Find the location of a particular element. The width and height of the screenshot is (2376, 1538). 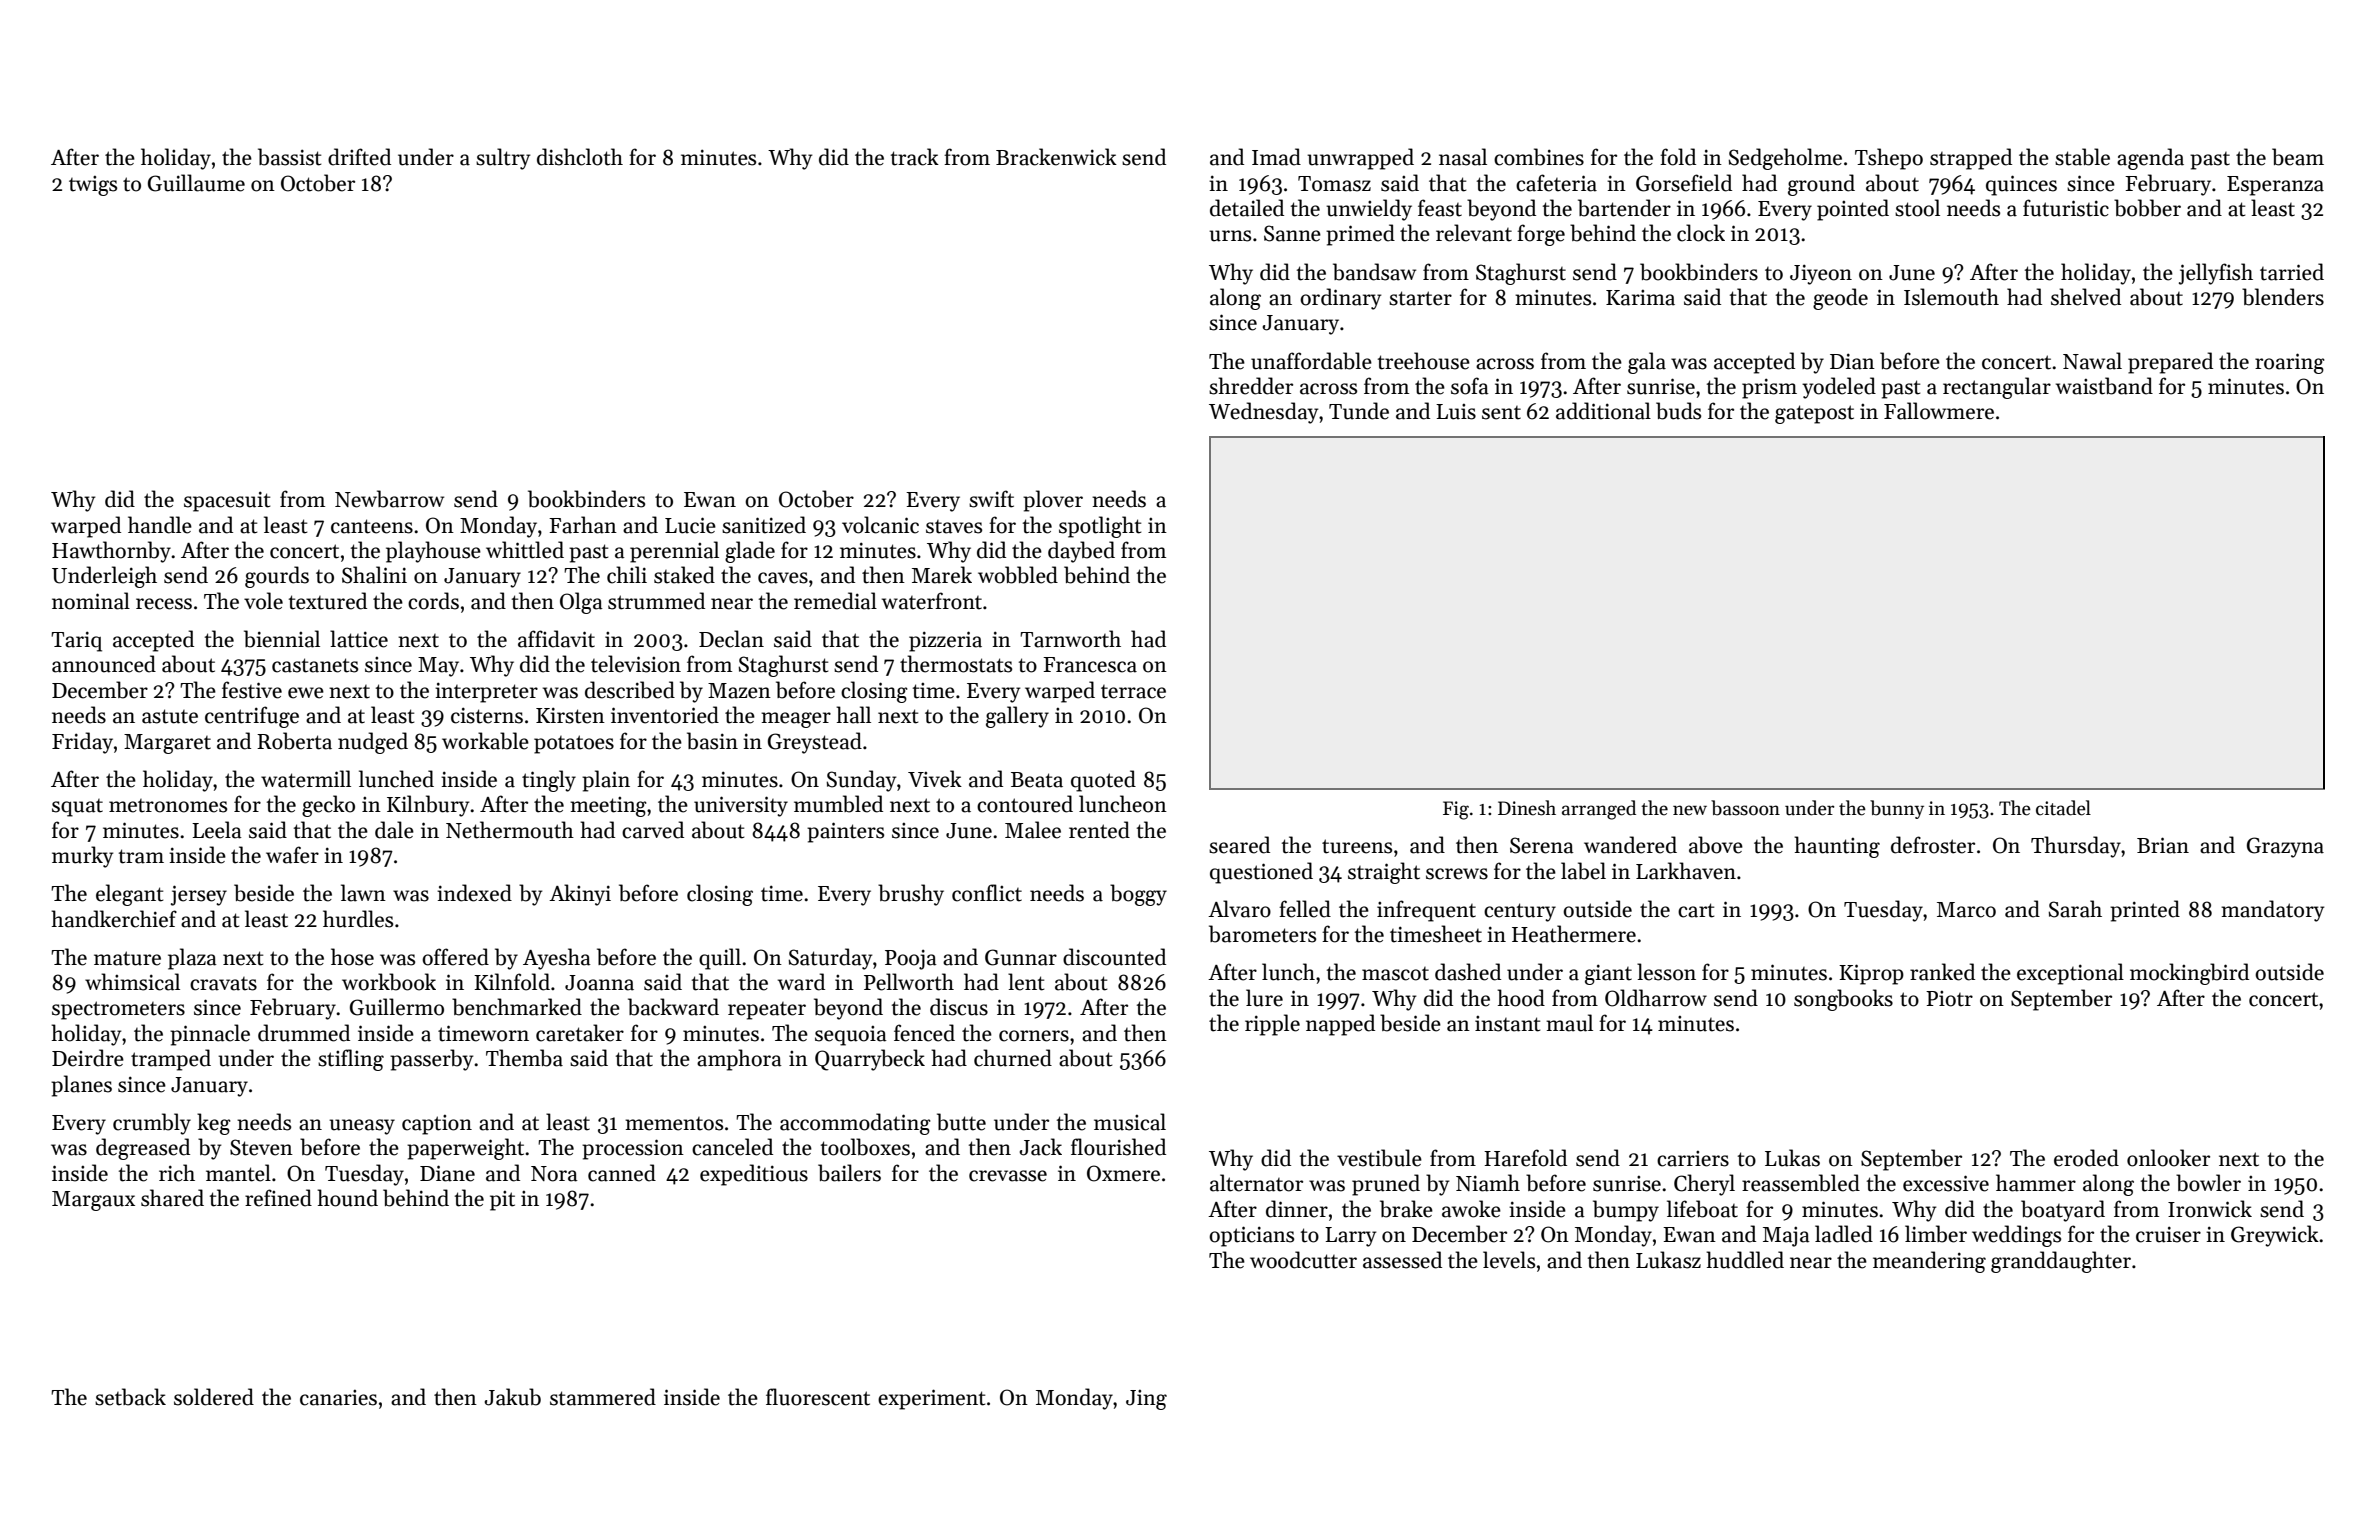

Tarnworth is located at coordinates (1070, 639).
